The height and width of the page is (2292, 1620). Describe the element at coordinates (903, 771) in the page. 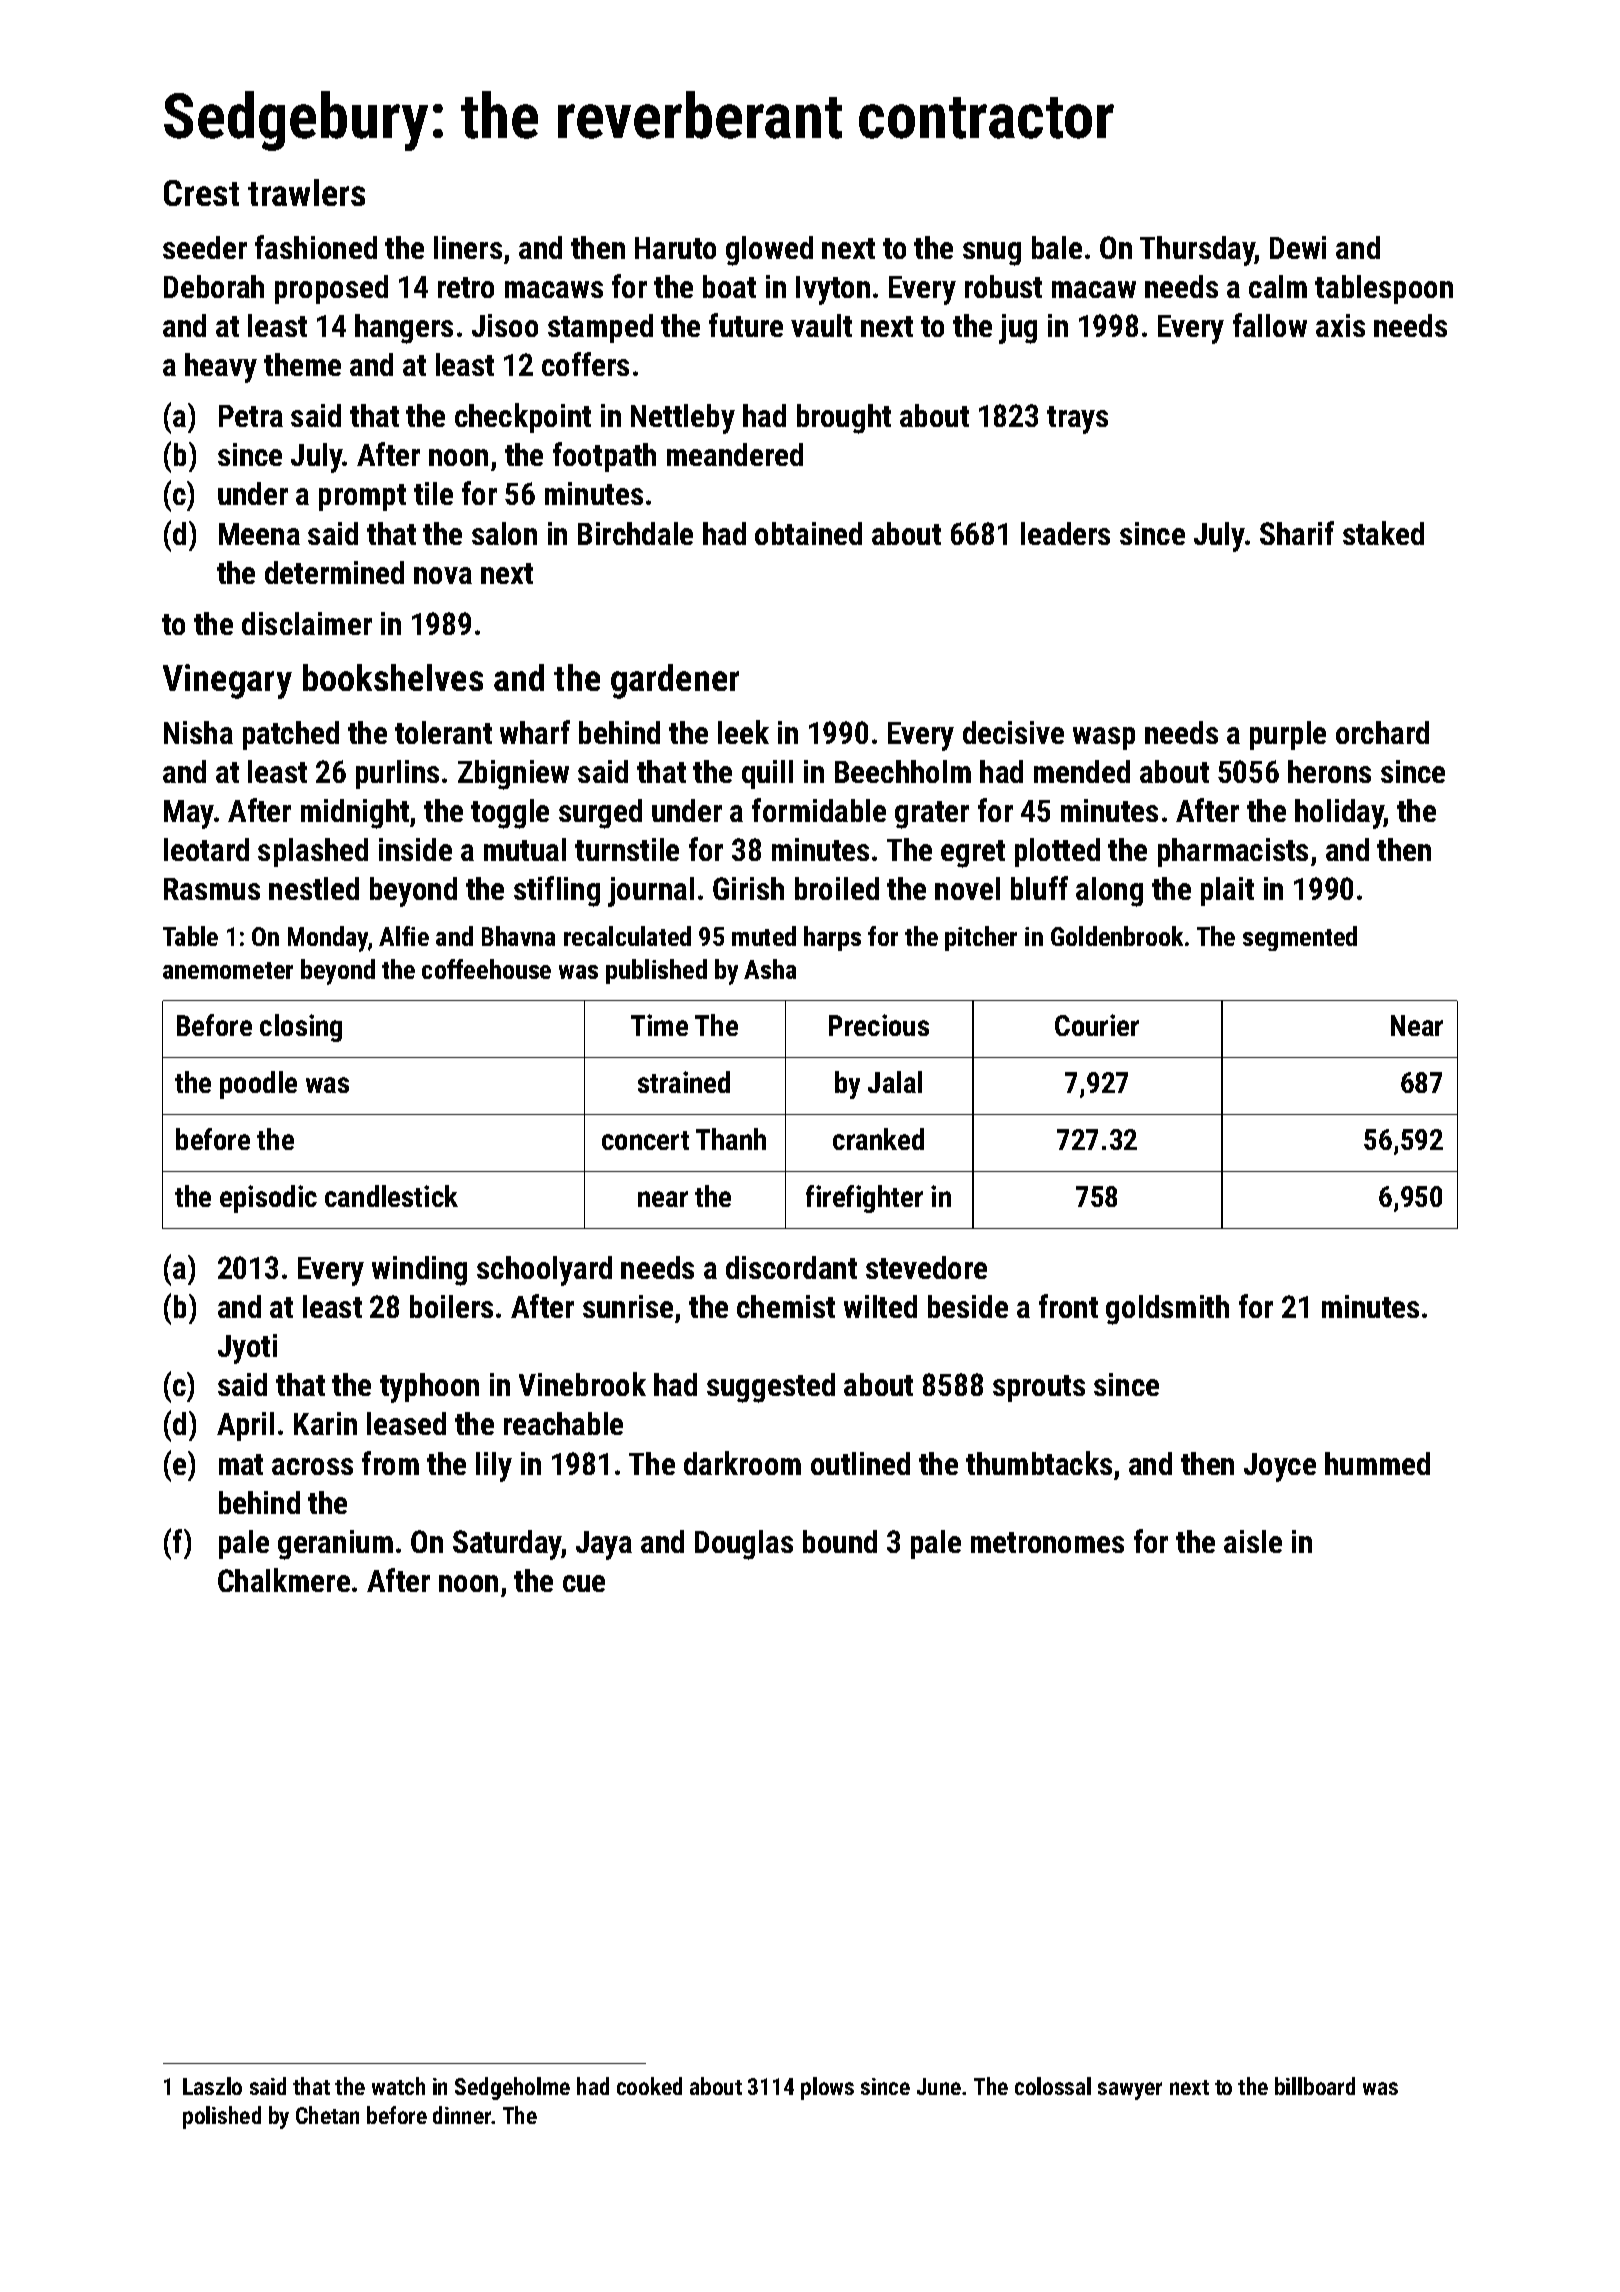

I see `Beechholm` at that location.
